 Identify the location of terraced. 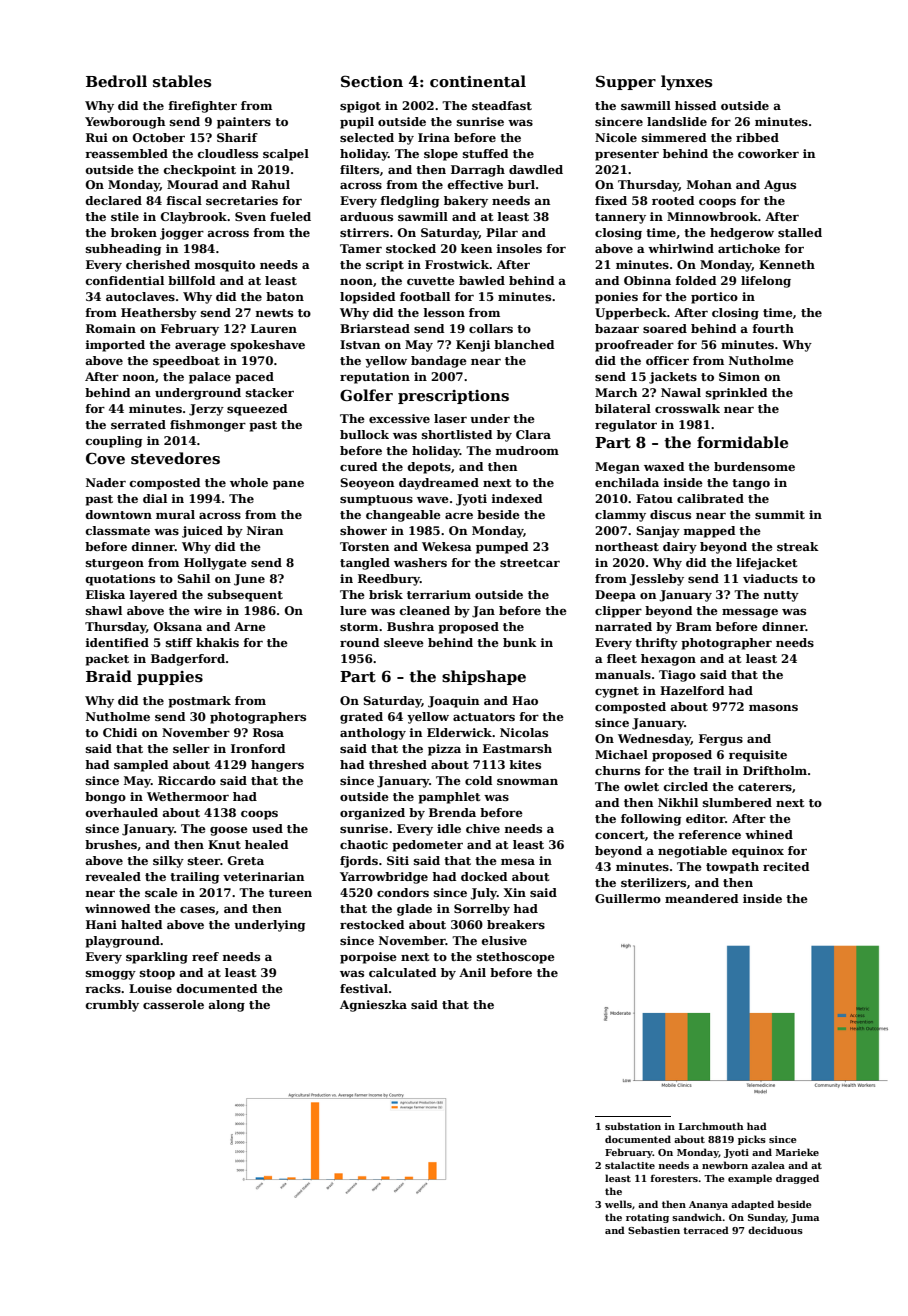
(706, 1230).
